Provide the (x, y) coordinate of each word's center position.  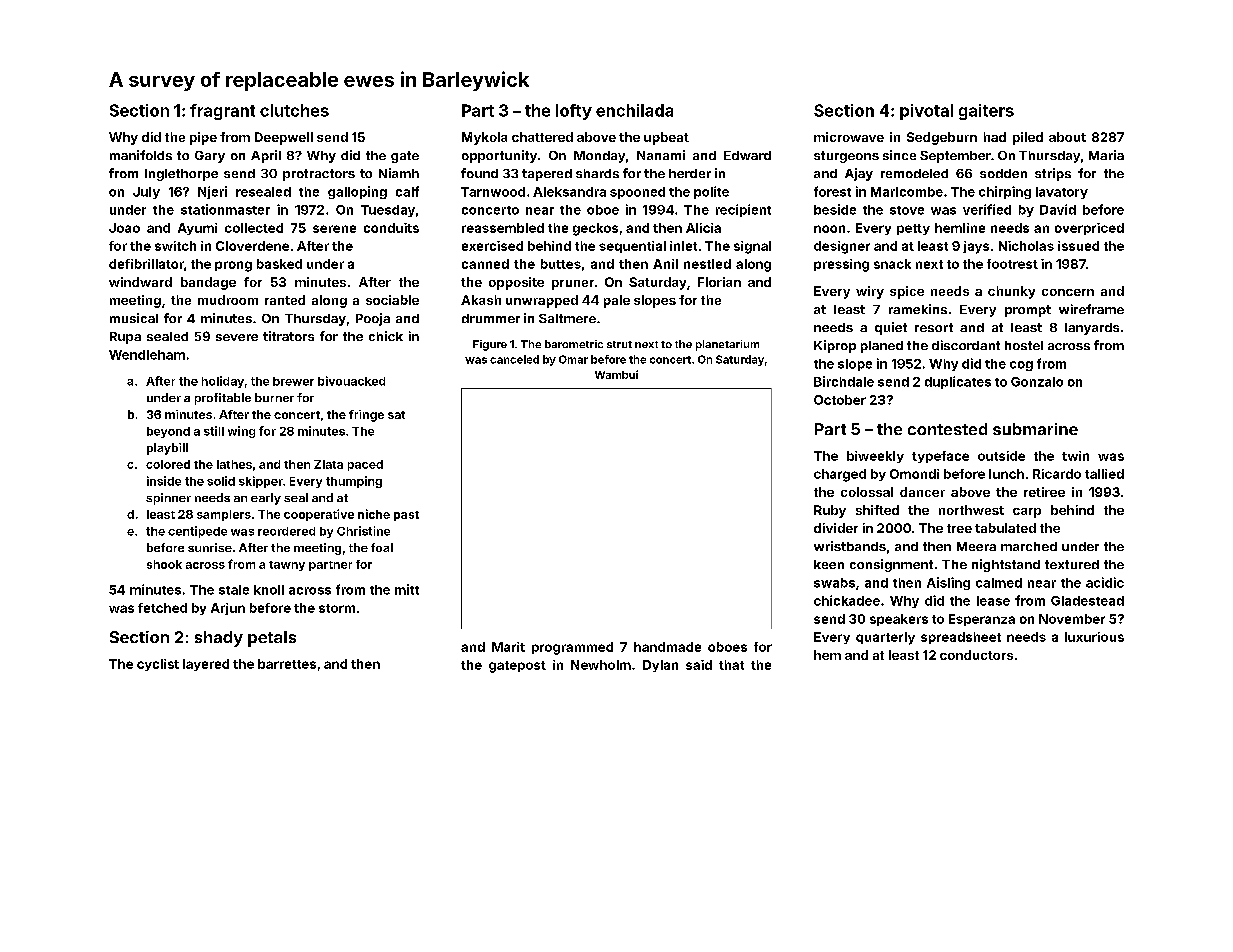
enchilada (634, 110)
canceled (514, 359)
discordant (966, 345)
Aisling (948, 583)
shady (219, 639)
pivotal (926, 112)
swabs (834, 583)
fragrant (222, 112)
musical (134, 318)
